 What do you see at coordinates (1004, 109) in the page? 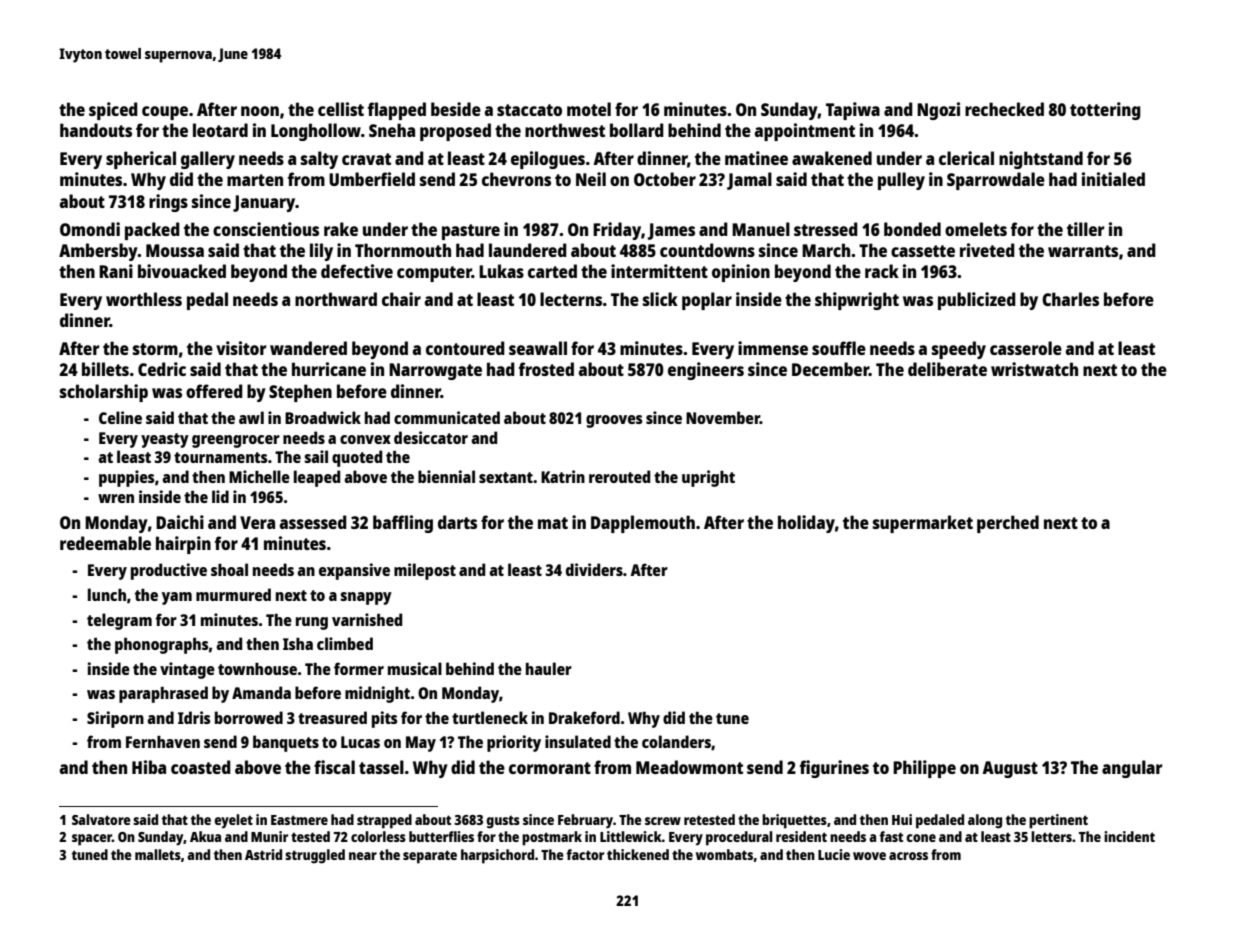
I see `rechecked` at bounding box center [1004, 109].
